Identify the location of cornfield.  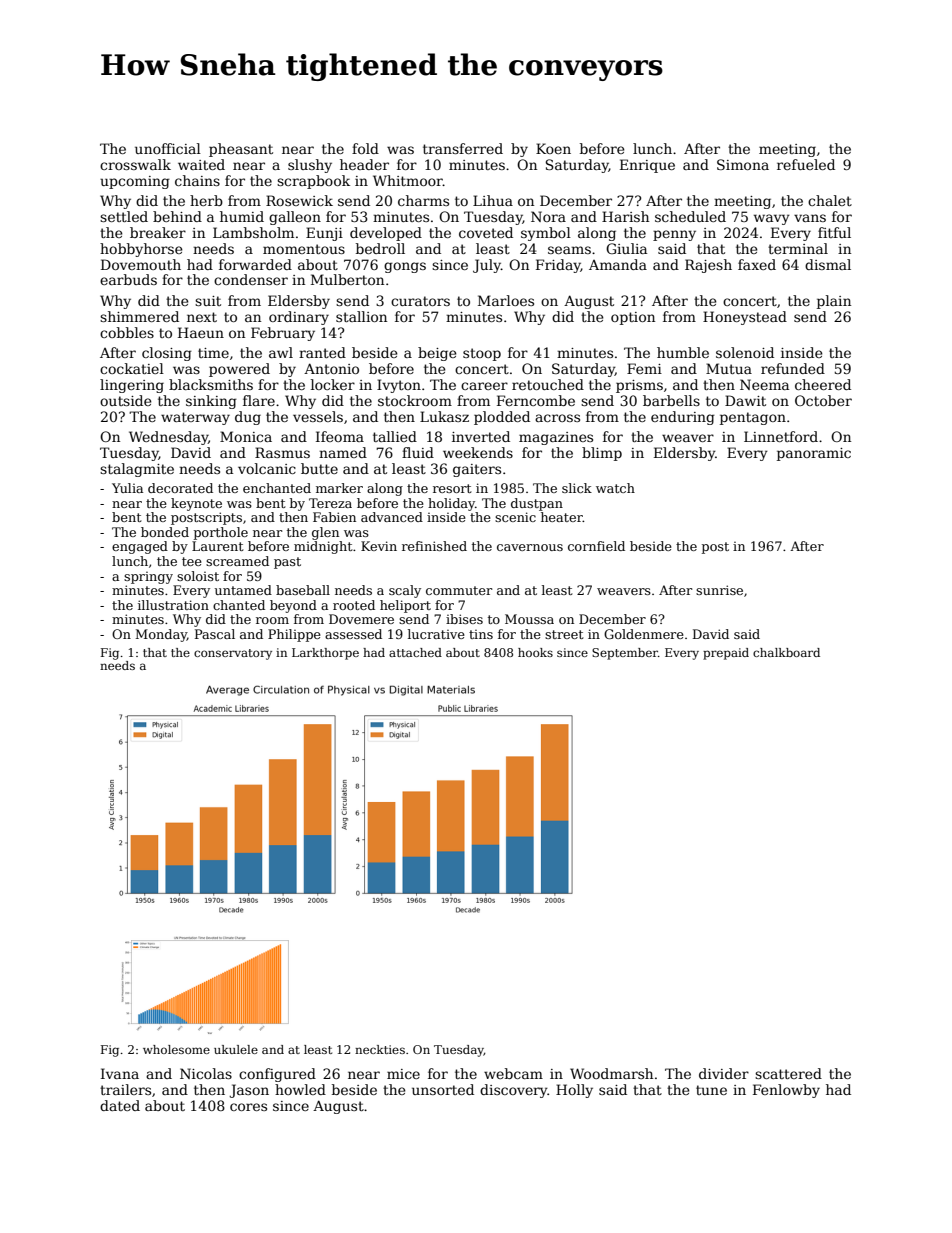
(596, 546).
